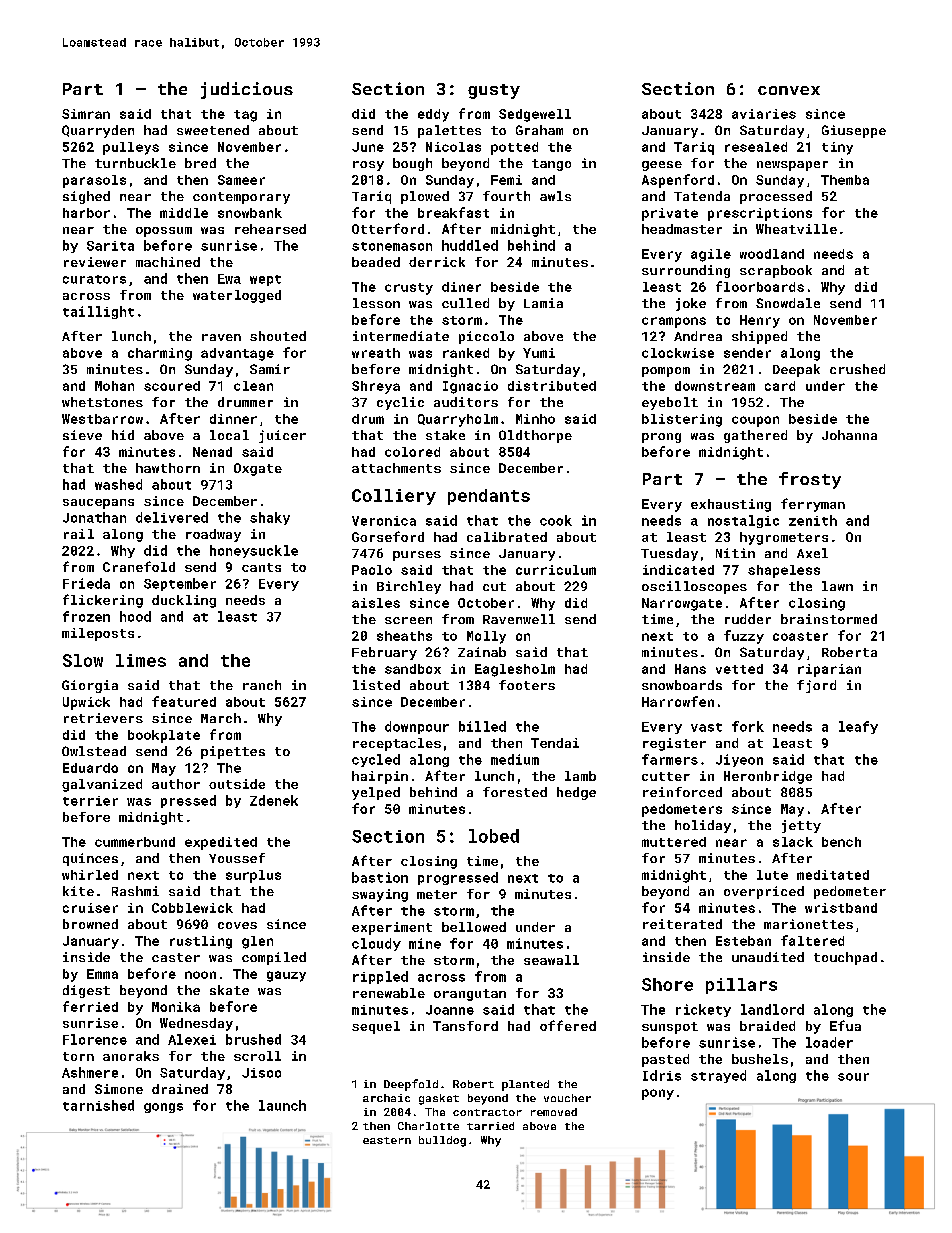 This image has height=1233, width=952. Describe the element at coordinates (425, 197) in the image. I see `plowed` at that location.
